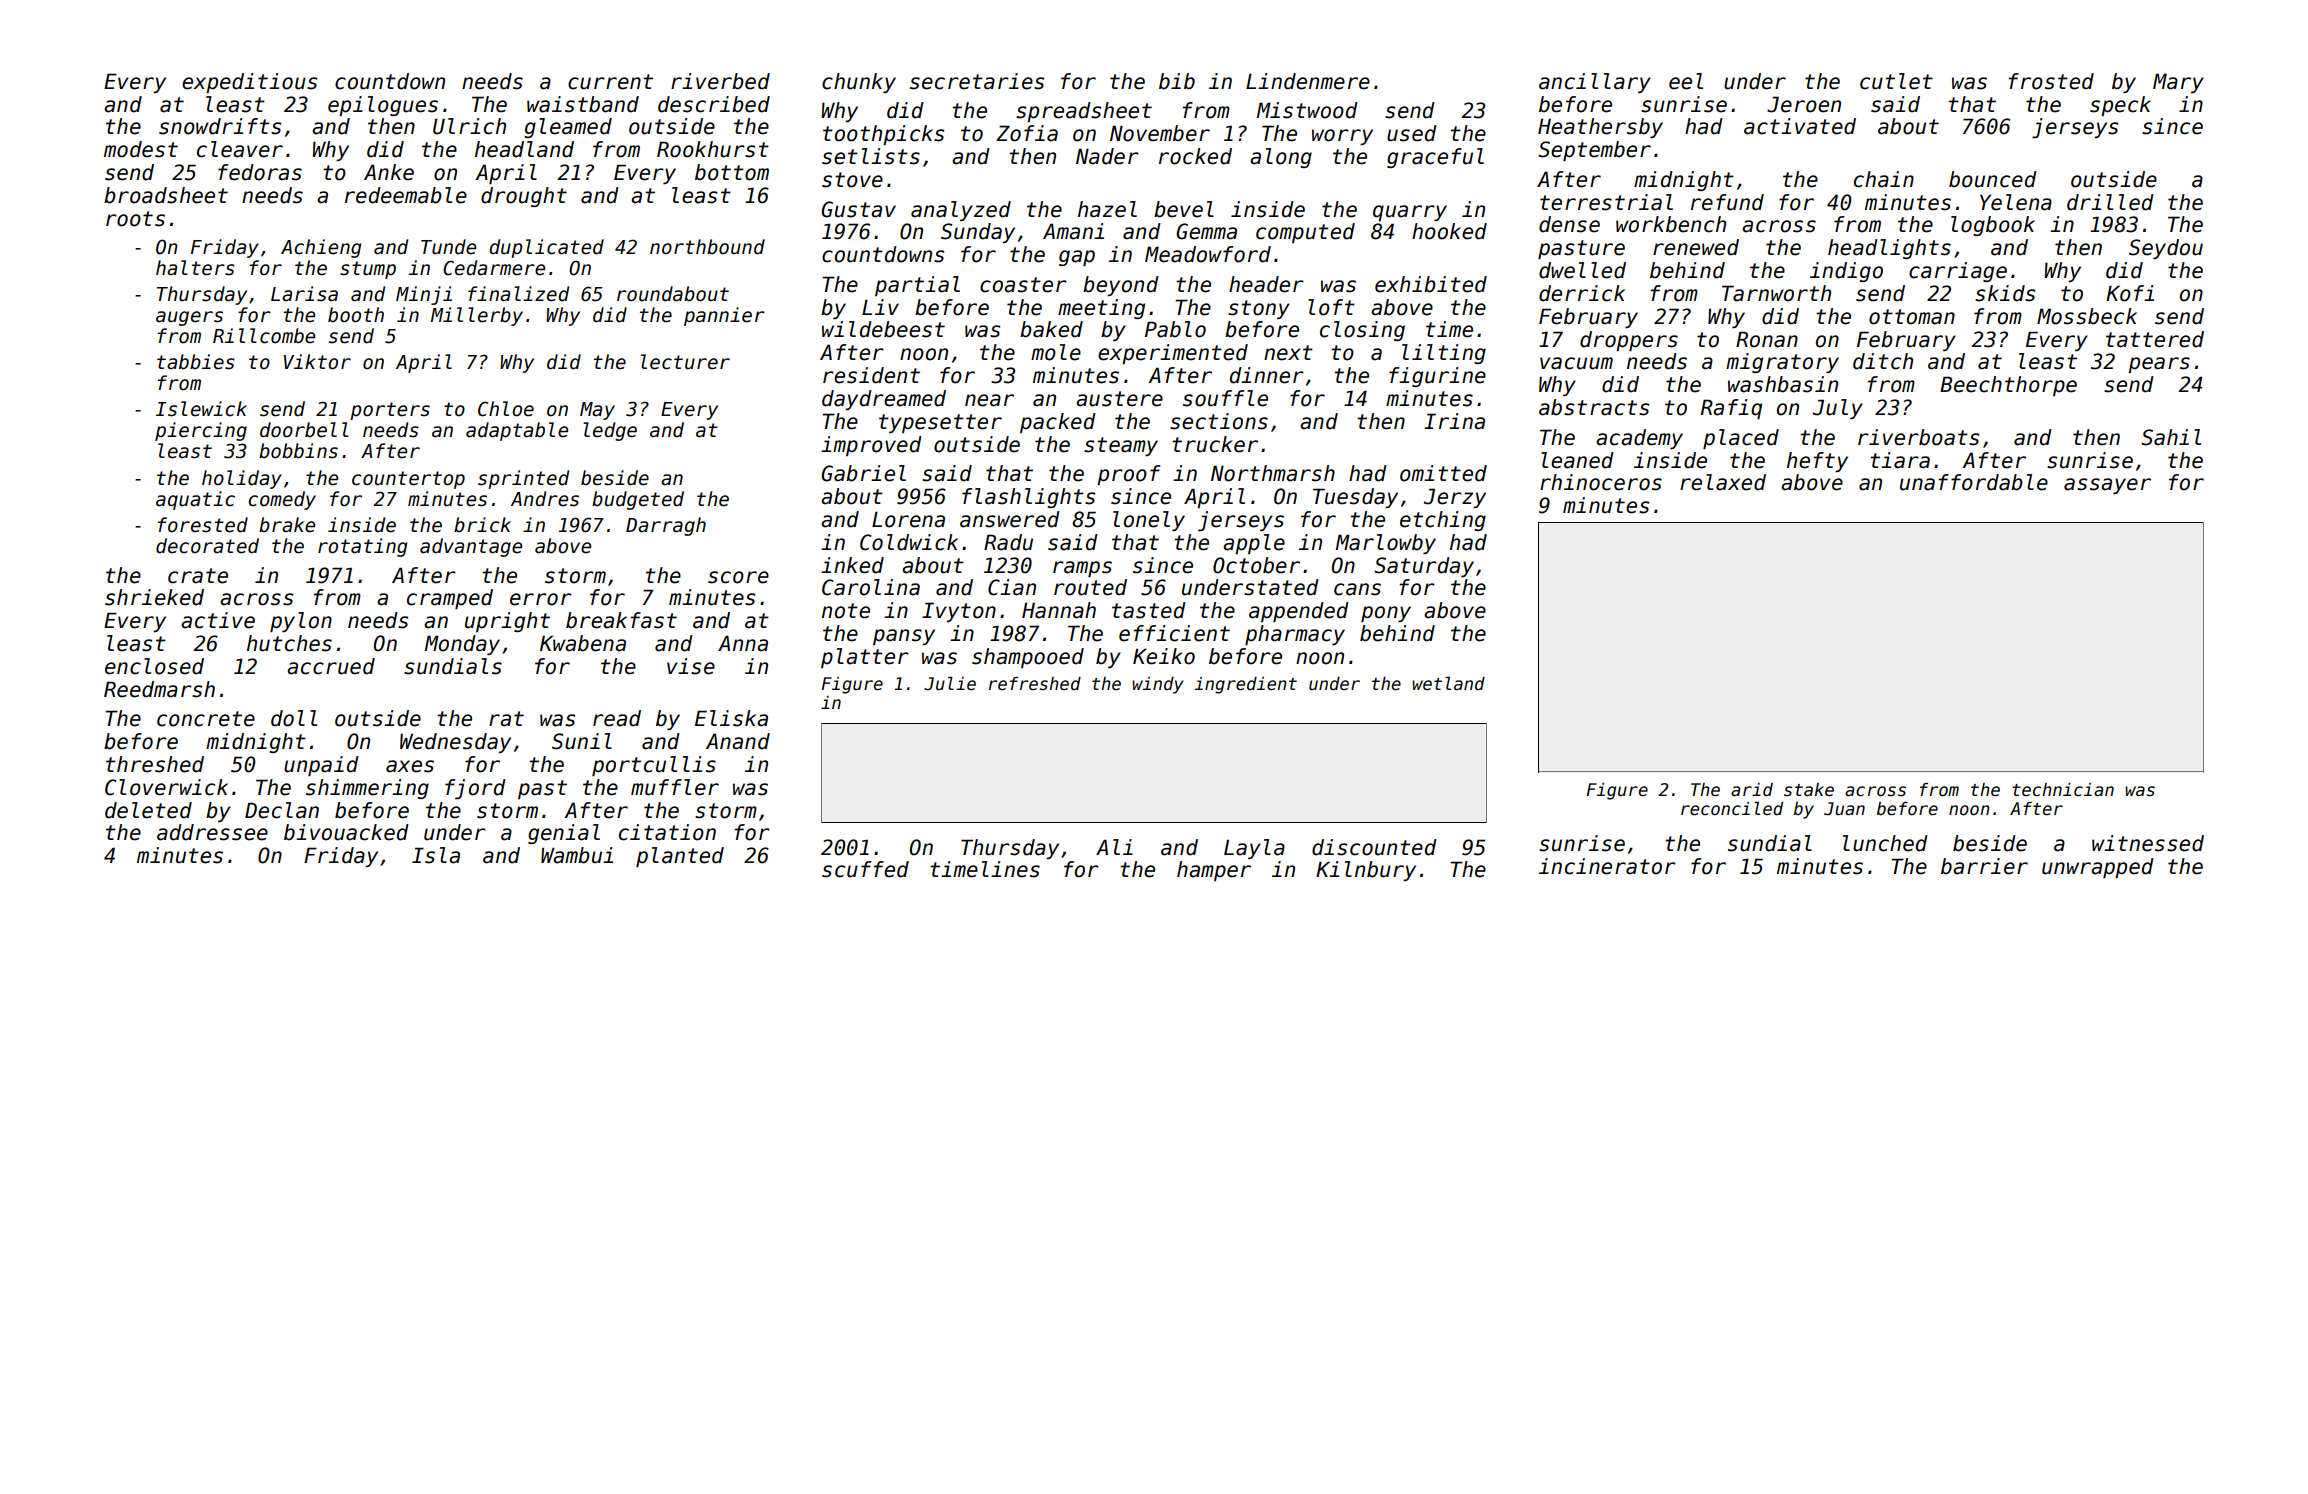 Image resolution: width=2308 pixels, height=1494 pixels. I want to click on quarry, so click(1410, 213).
